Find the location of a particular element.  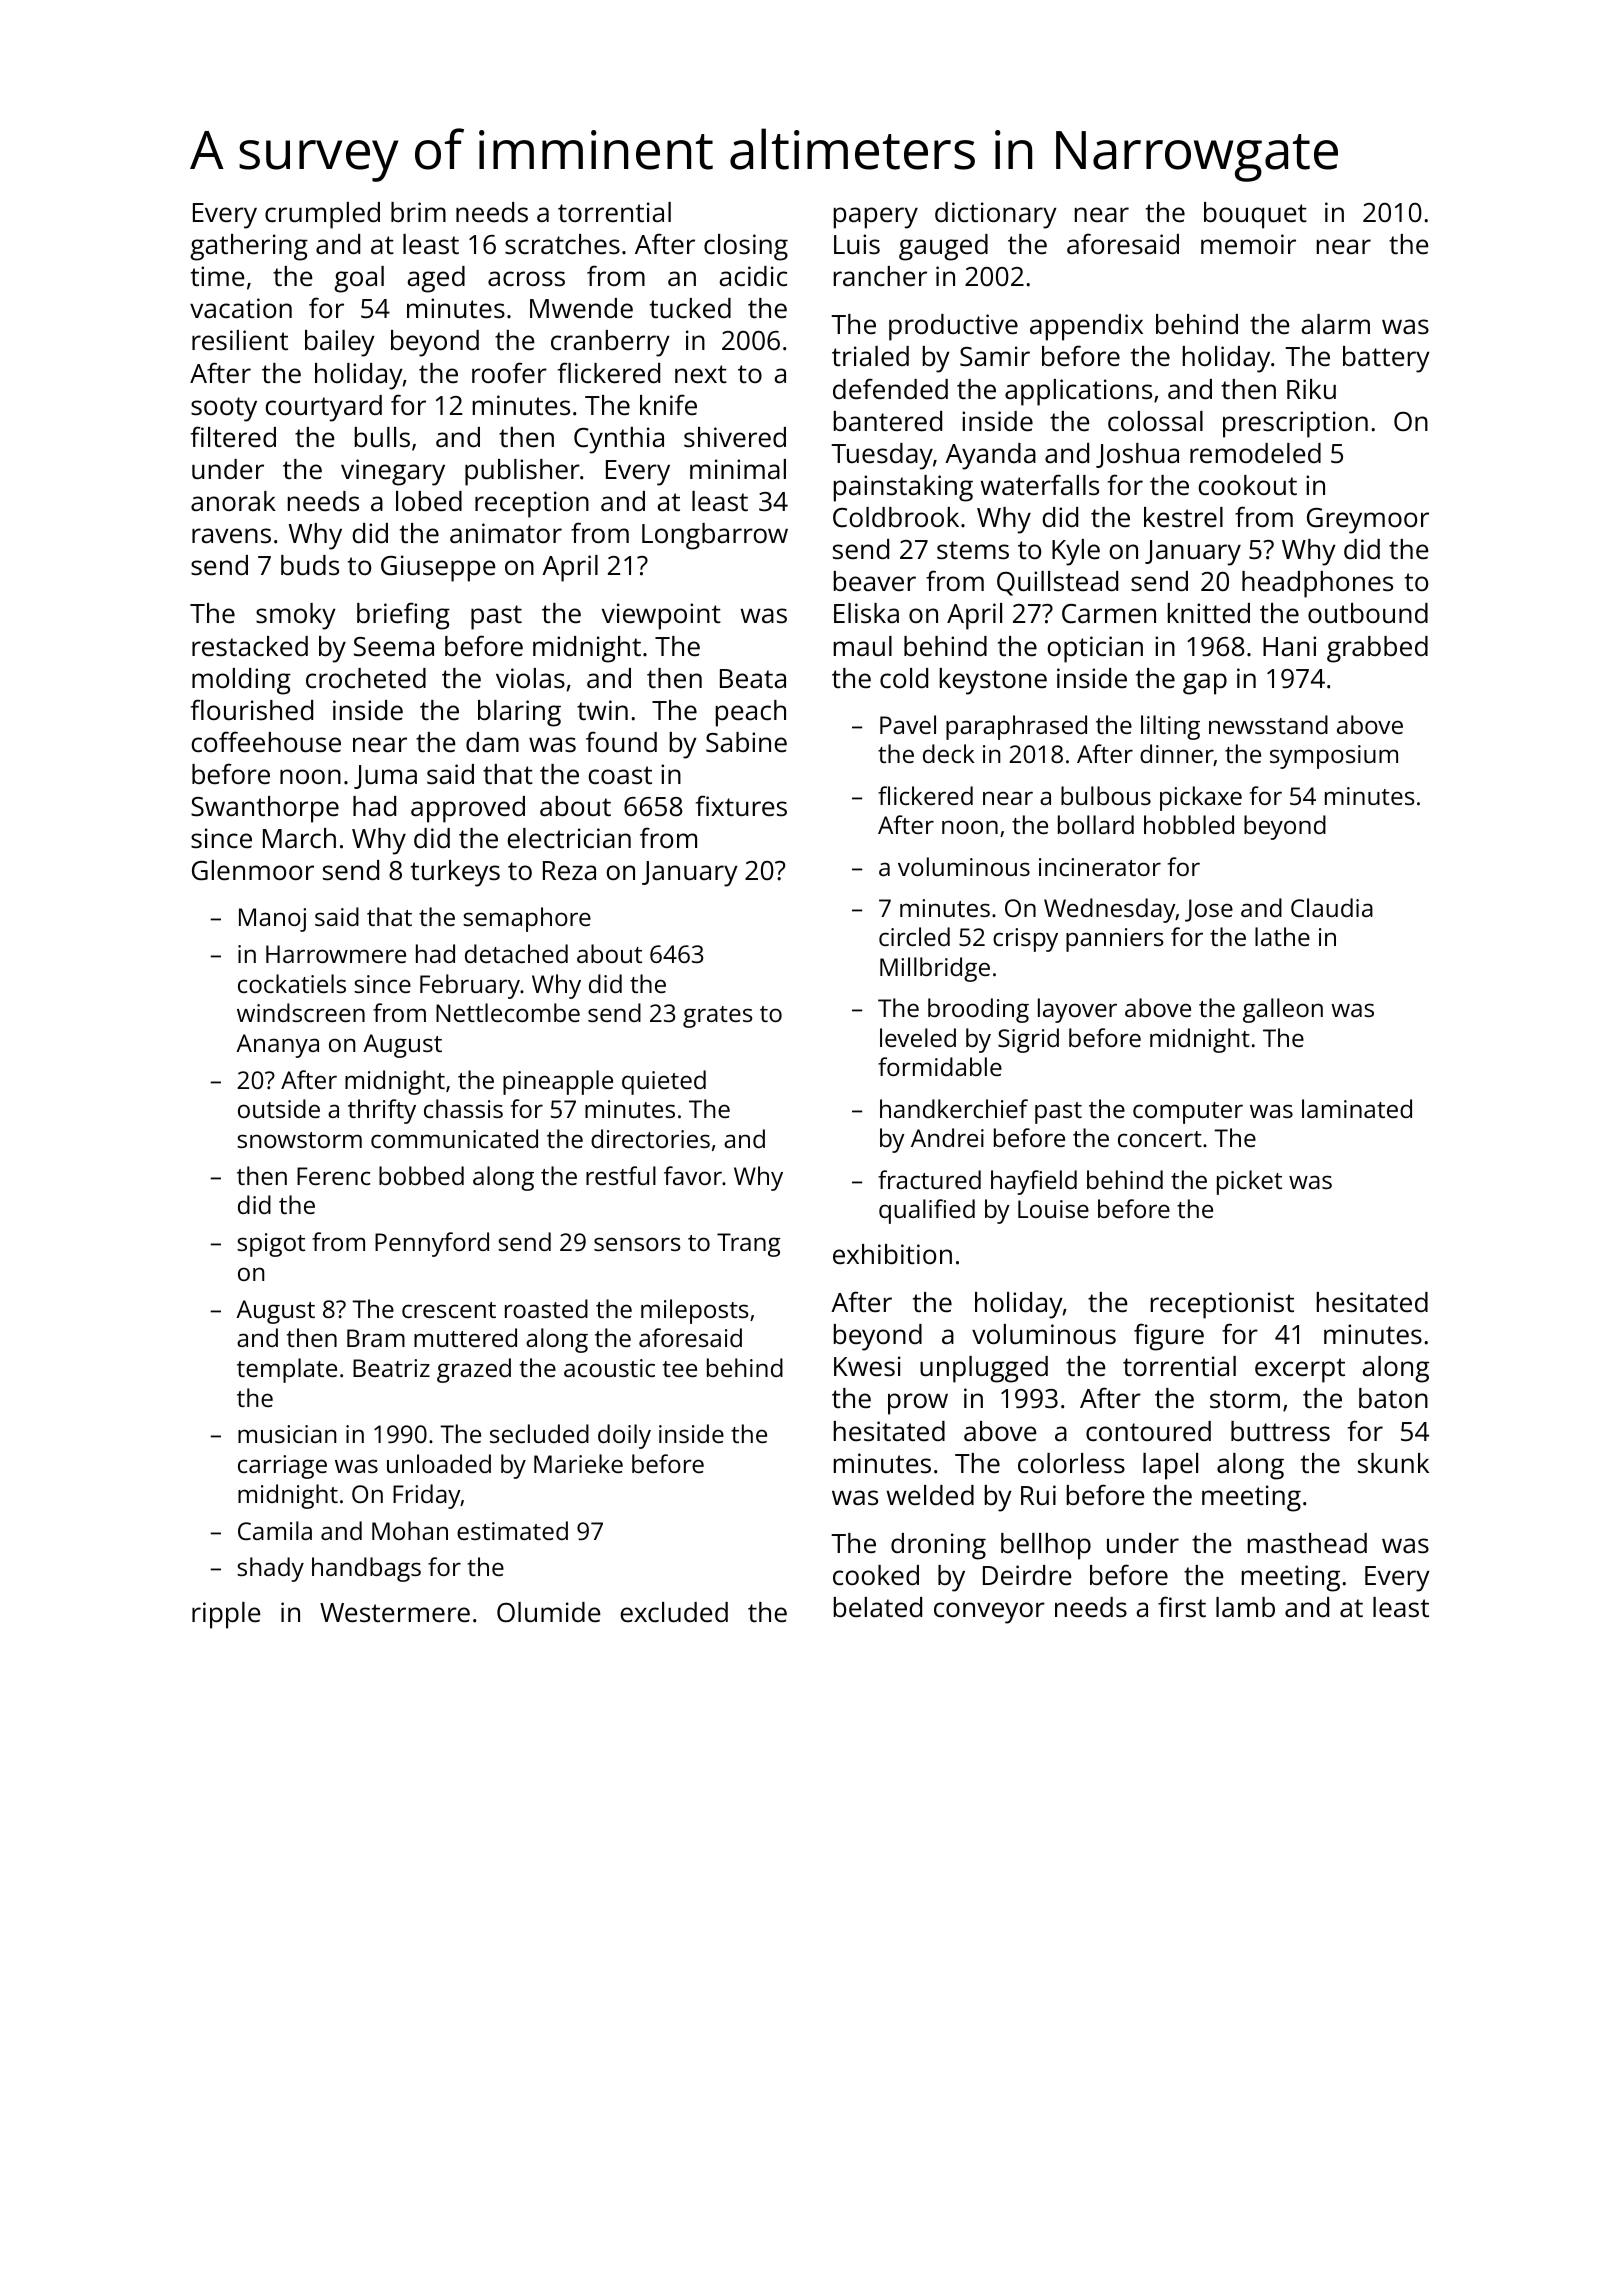

lapel is located at coordinates (1170, 1466).
